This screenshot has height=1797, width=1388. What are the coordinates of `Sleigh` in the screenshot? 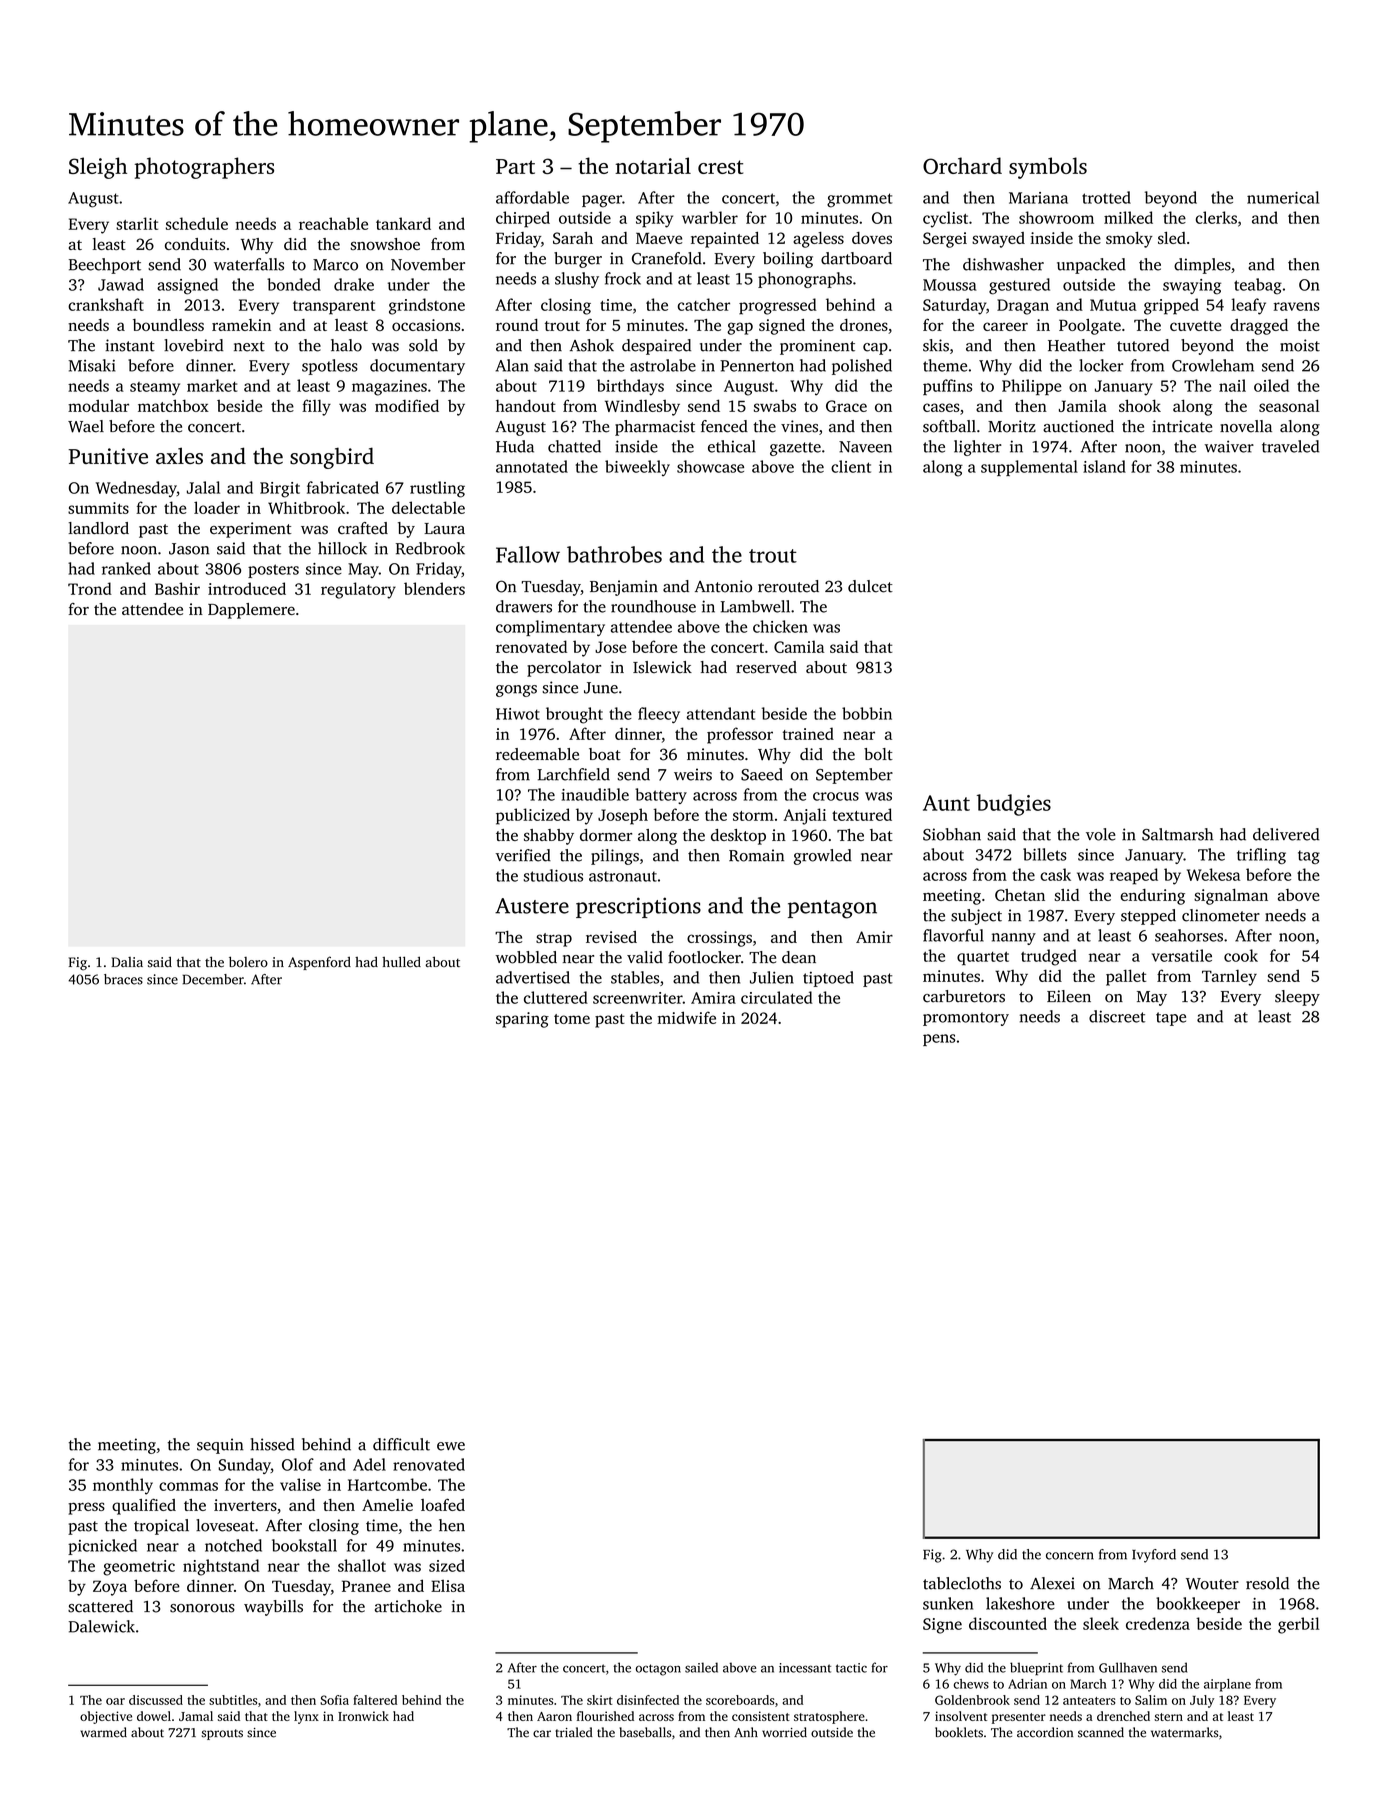 It's located at (98, 168).
